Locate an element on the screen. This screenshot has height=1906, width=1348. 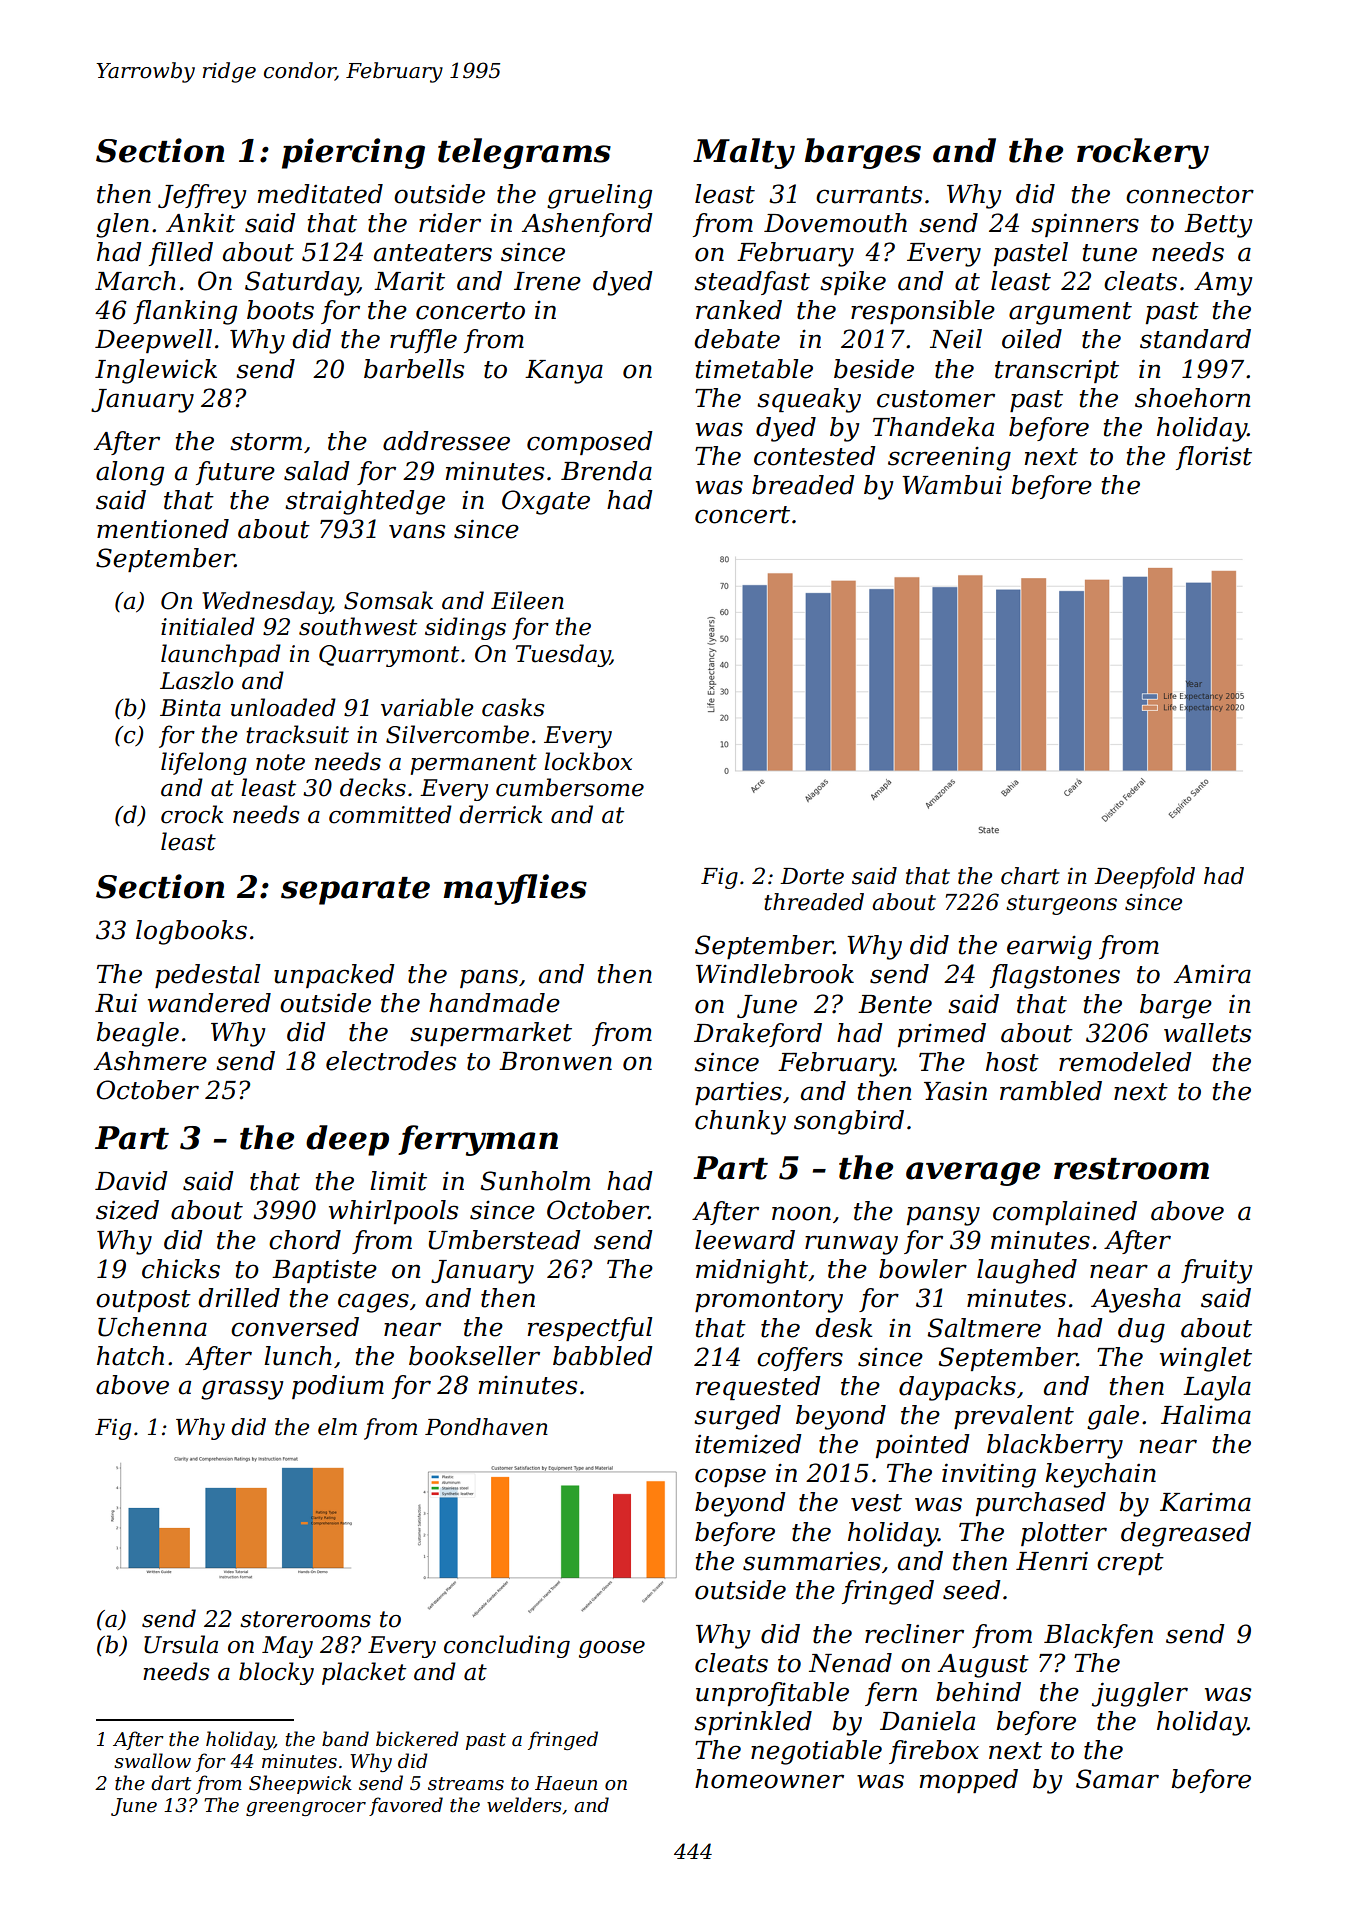
ranked is located at coordinates (739, 310).
